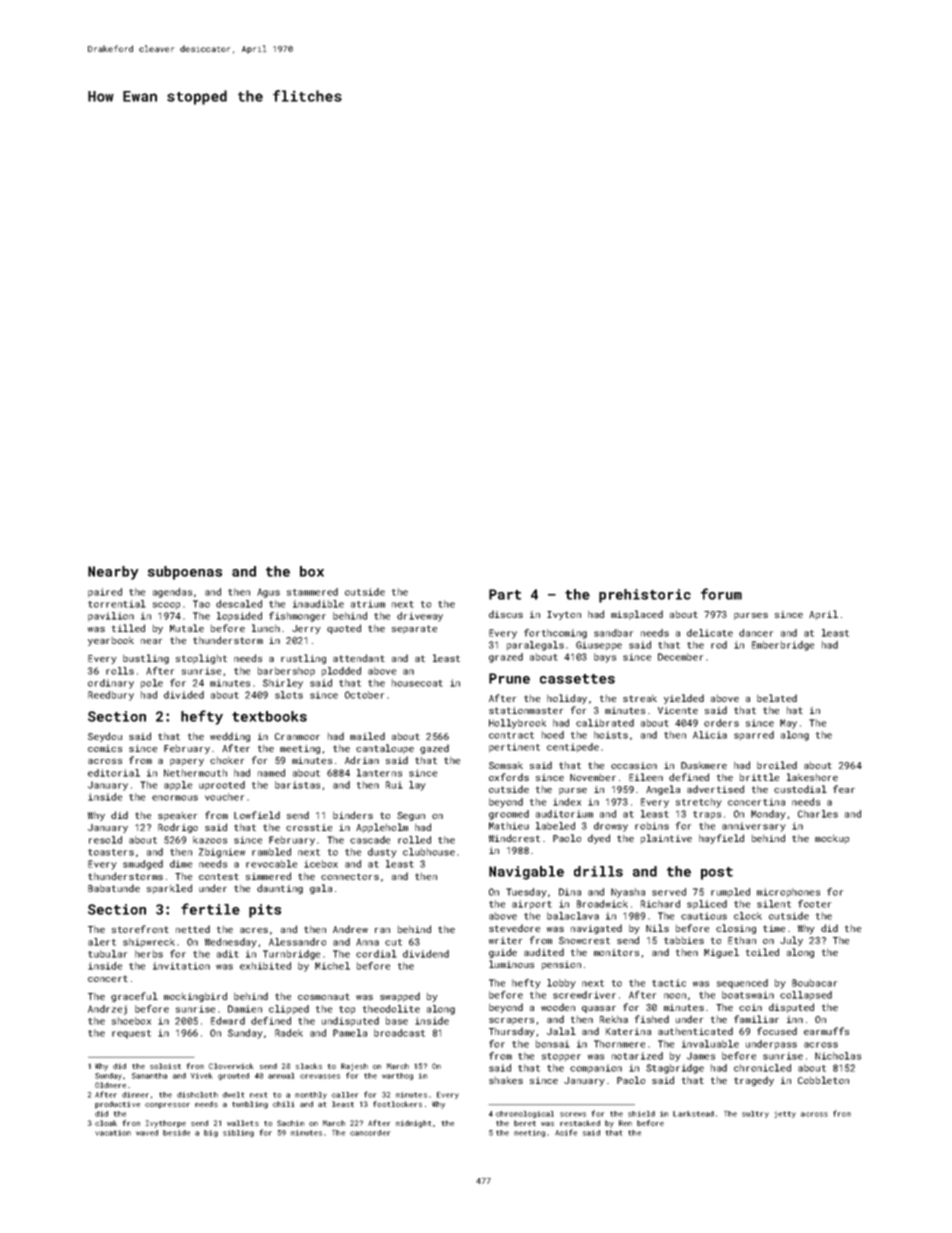 This screenshot has height=1233, width=952. What do you see at coordinates (593, 777) in the screenshot?
I see `November` at bounding box center [593, 777].
